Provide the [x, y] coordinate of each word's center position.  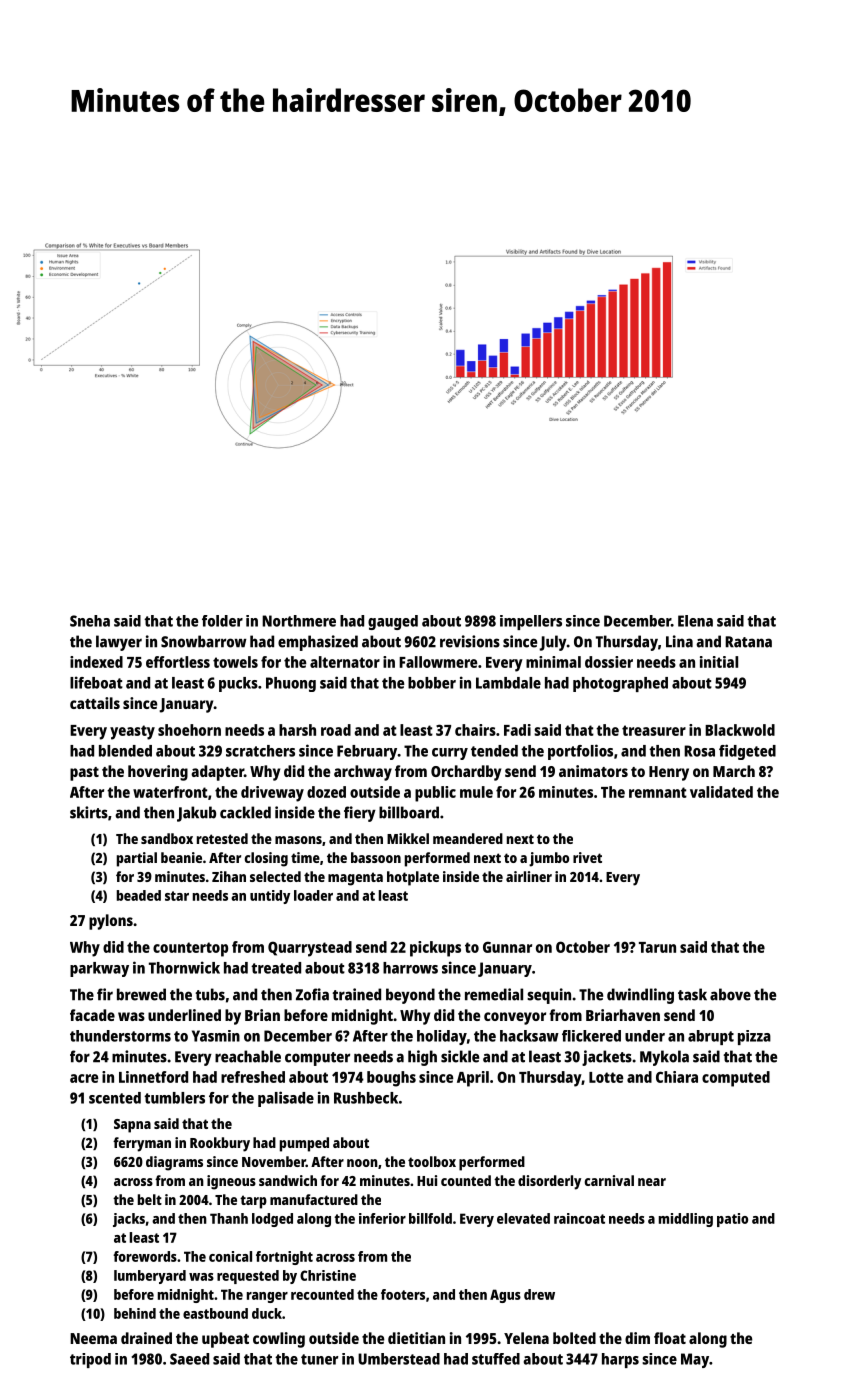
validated [721, 792]
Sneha [90, 621]
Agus [505, 1296]
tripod [90, 1360]
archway [363, 773]
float [670, 1338]
